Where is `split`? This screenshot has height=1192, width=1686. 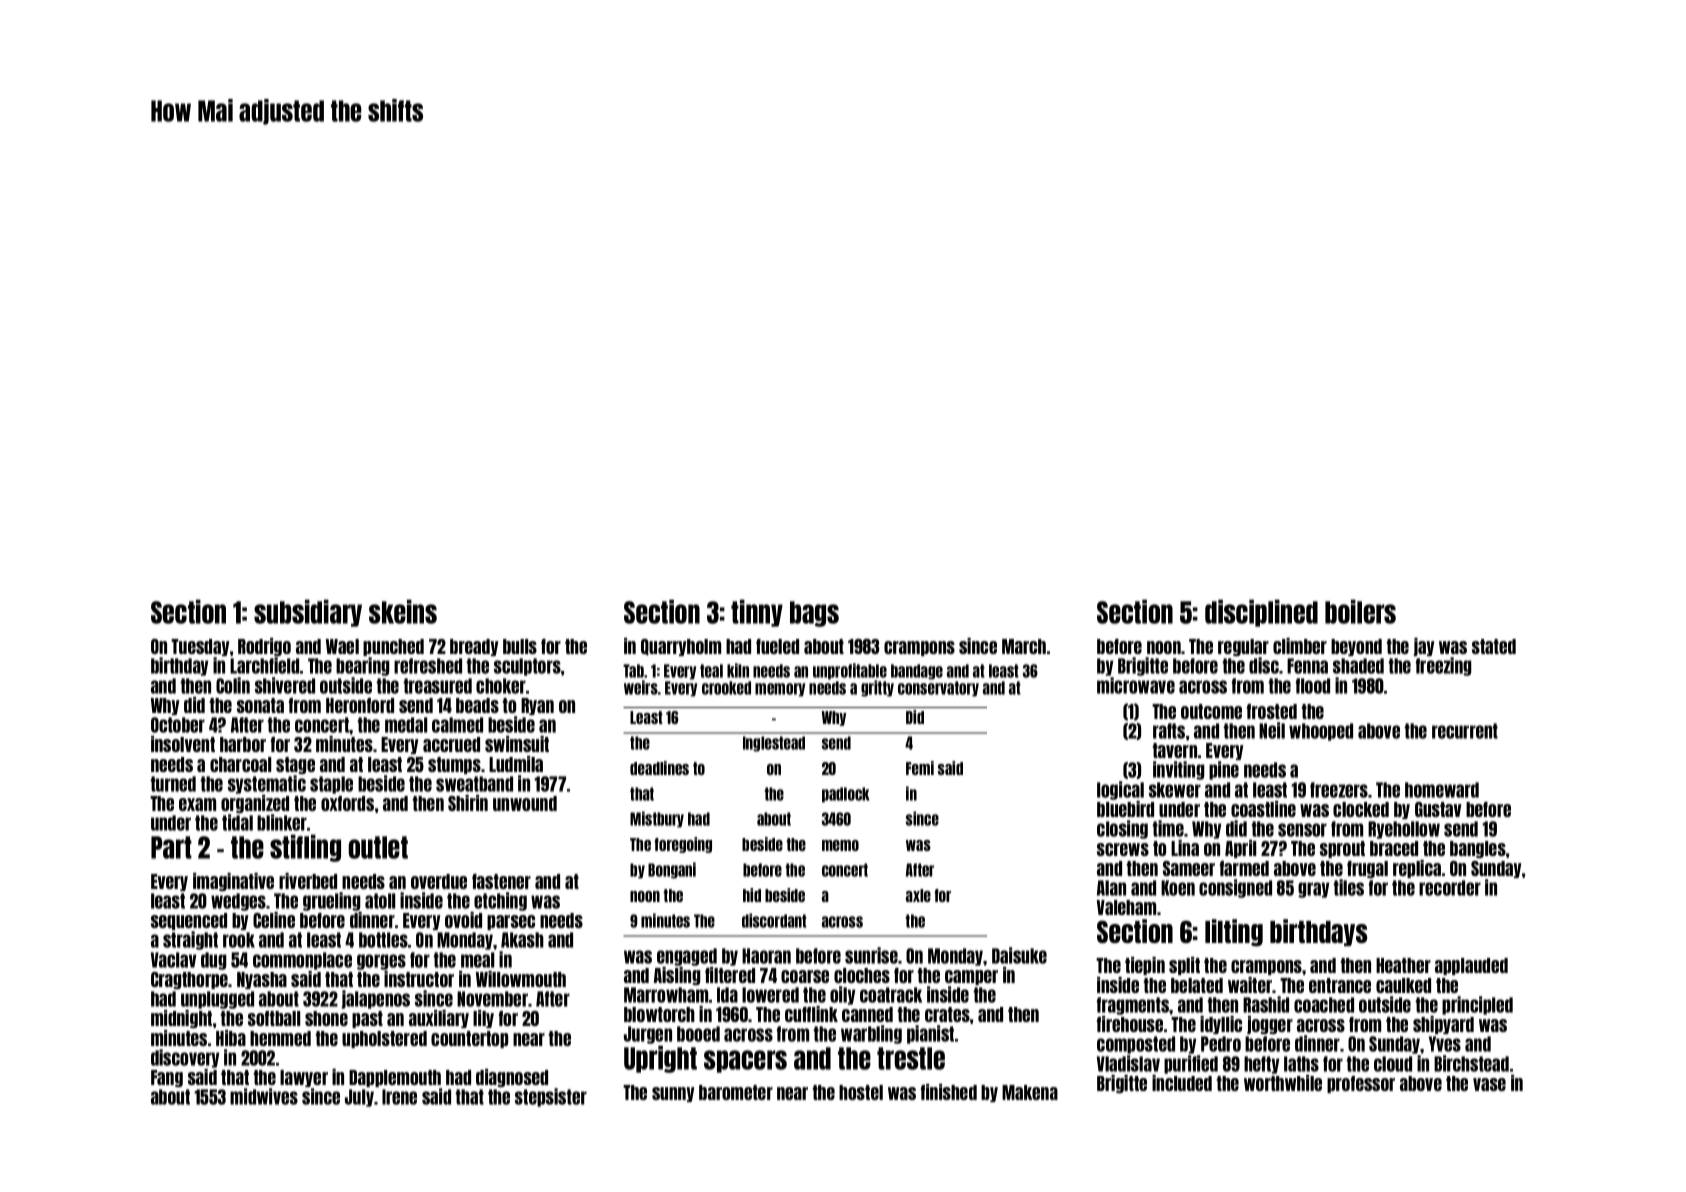
split is located at coordinates (1184, 966).
